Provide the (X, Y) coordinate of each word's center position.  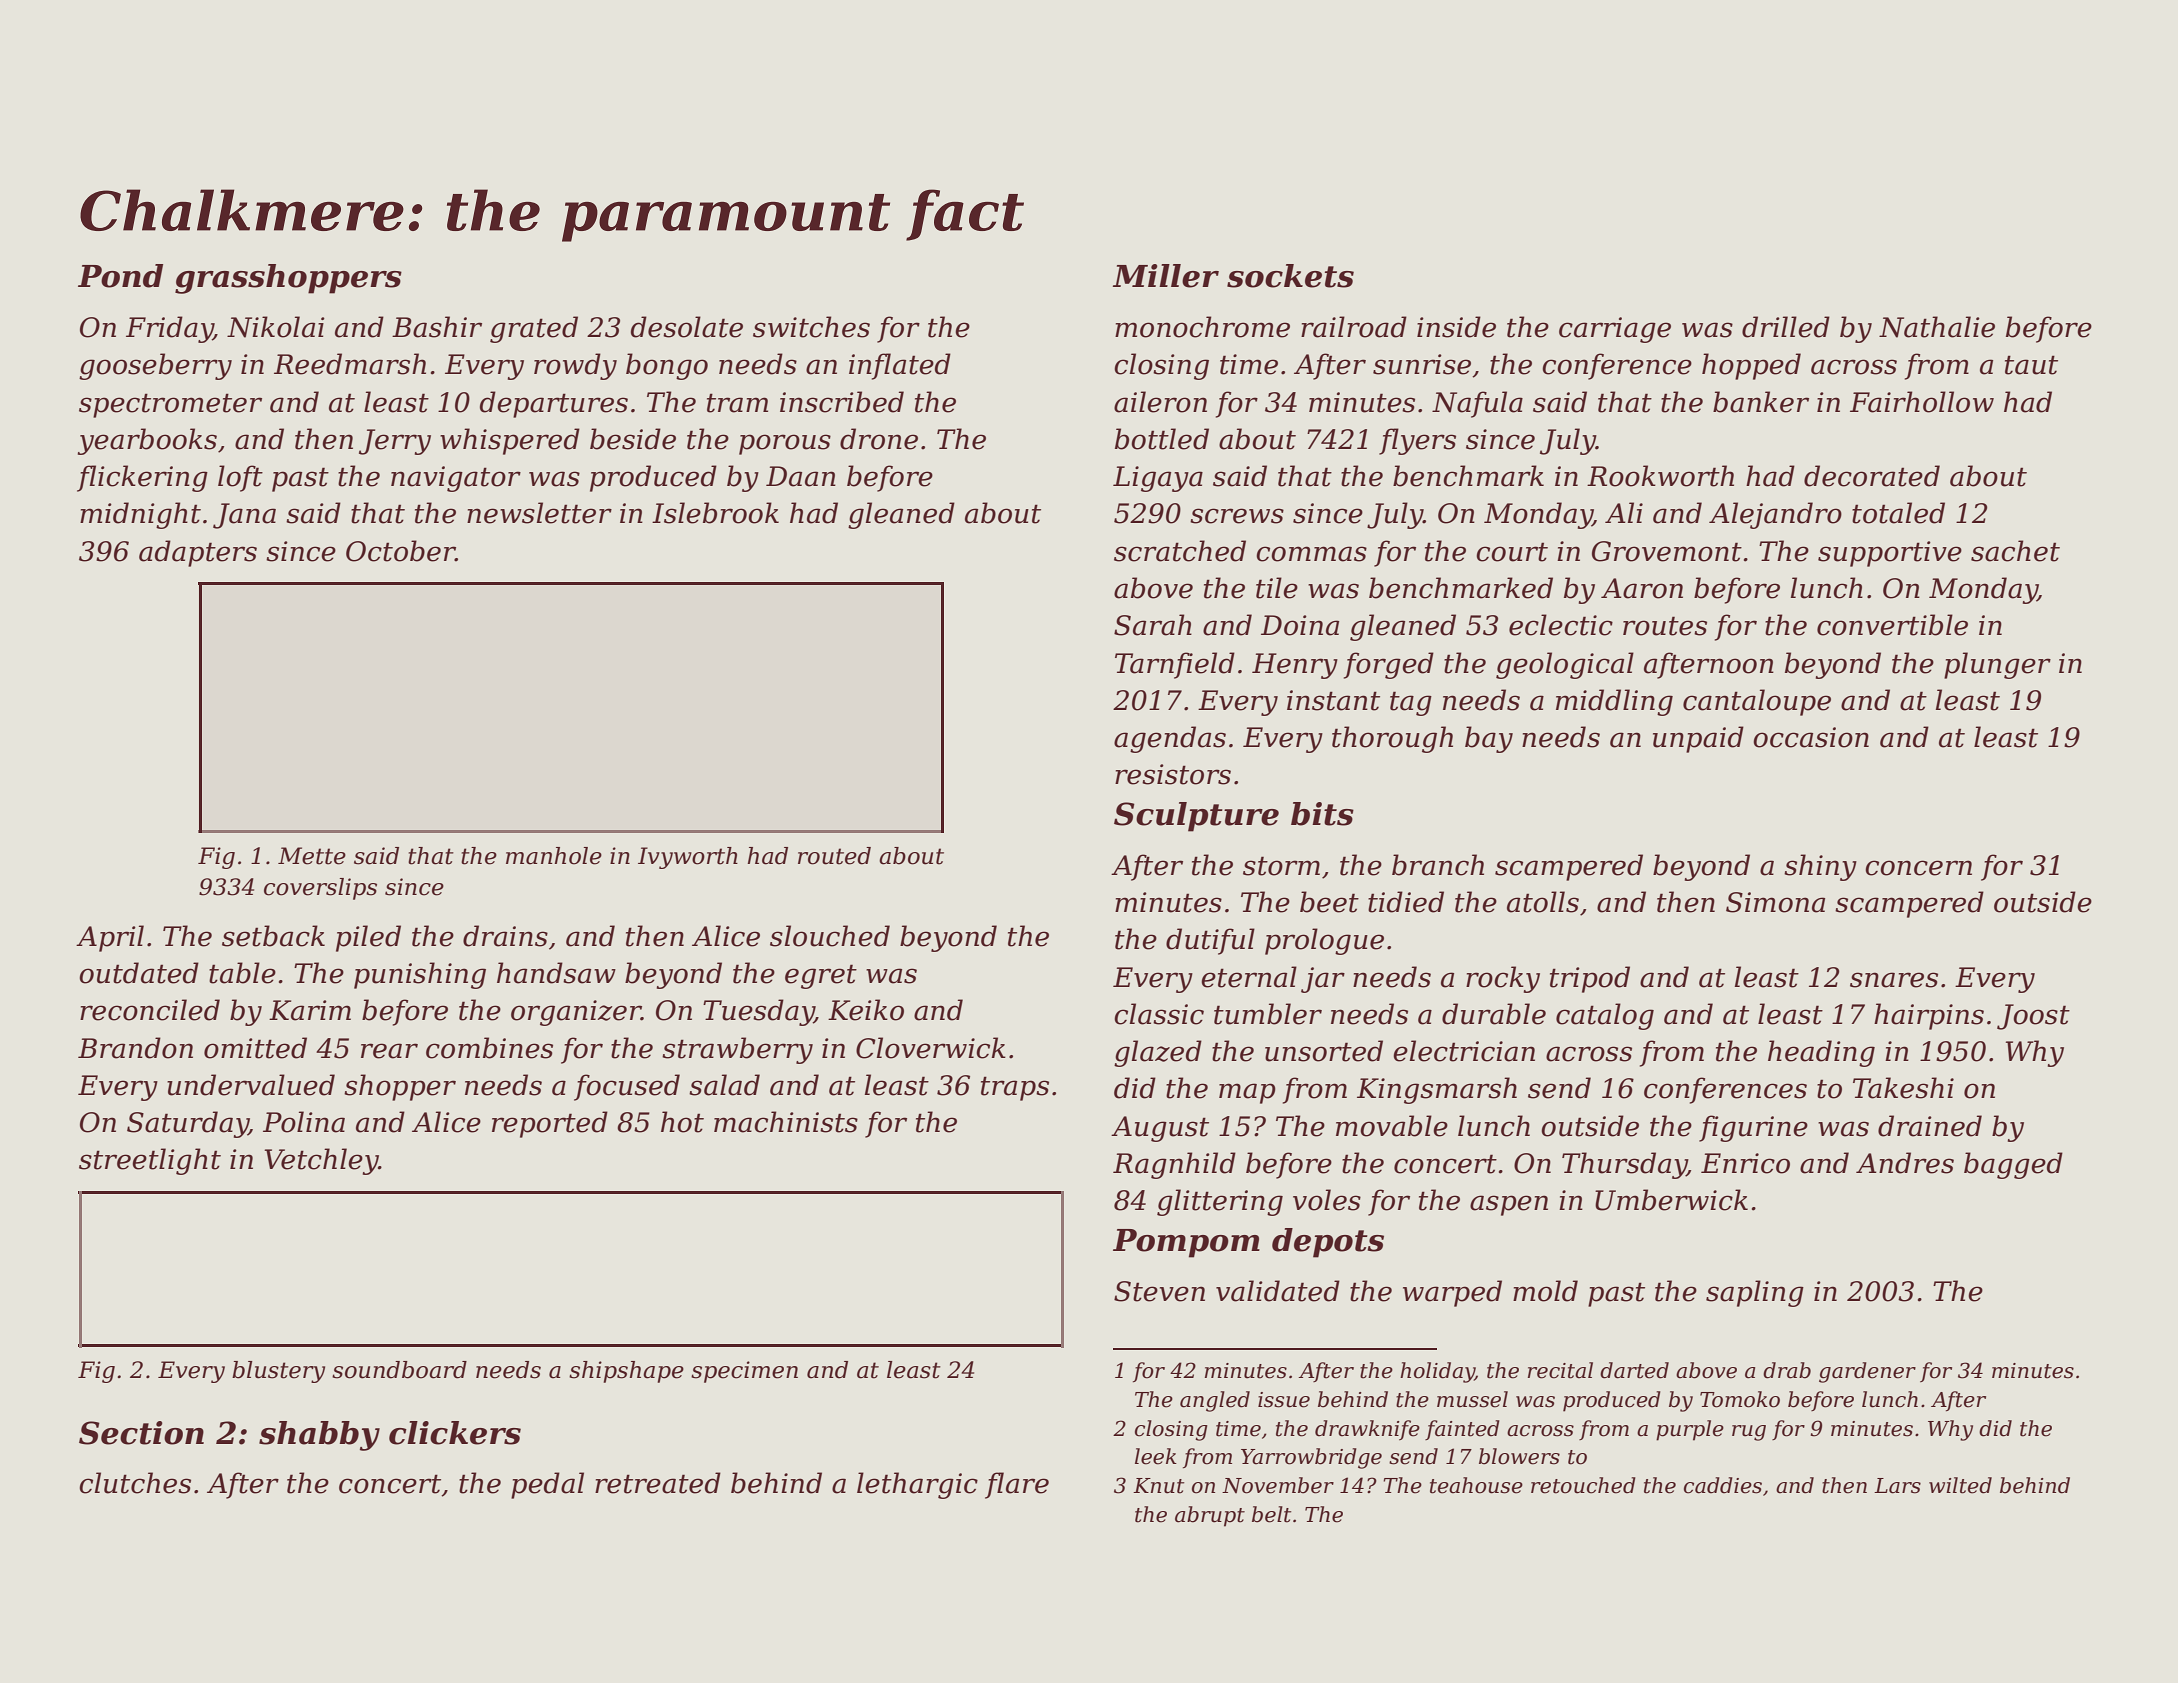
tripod (1590, 979)
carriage (1615, 330)
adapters (198, 553)
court (1512, 552)
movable (1392, 1126)
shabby (319, 1436)
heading (1821, 1053)
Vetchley (321, 1161)
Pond (120, 276)
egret (821, 976)
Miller (1166, 276)
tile (1277, 588)
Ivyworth (688, 858)
